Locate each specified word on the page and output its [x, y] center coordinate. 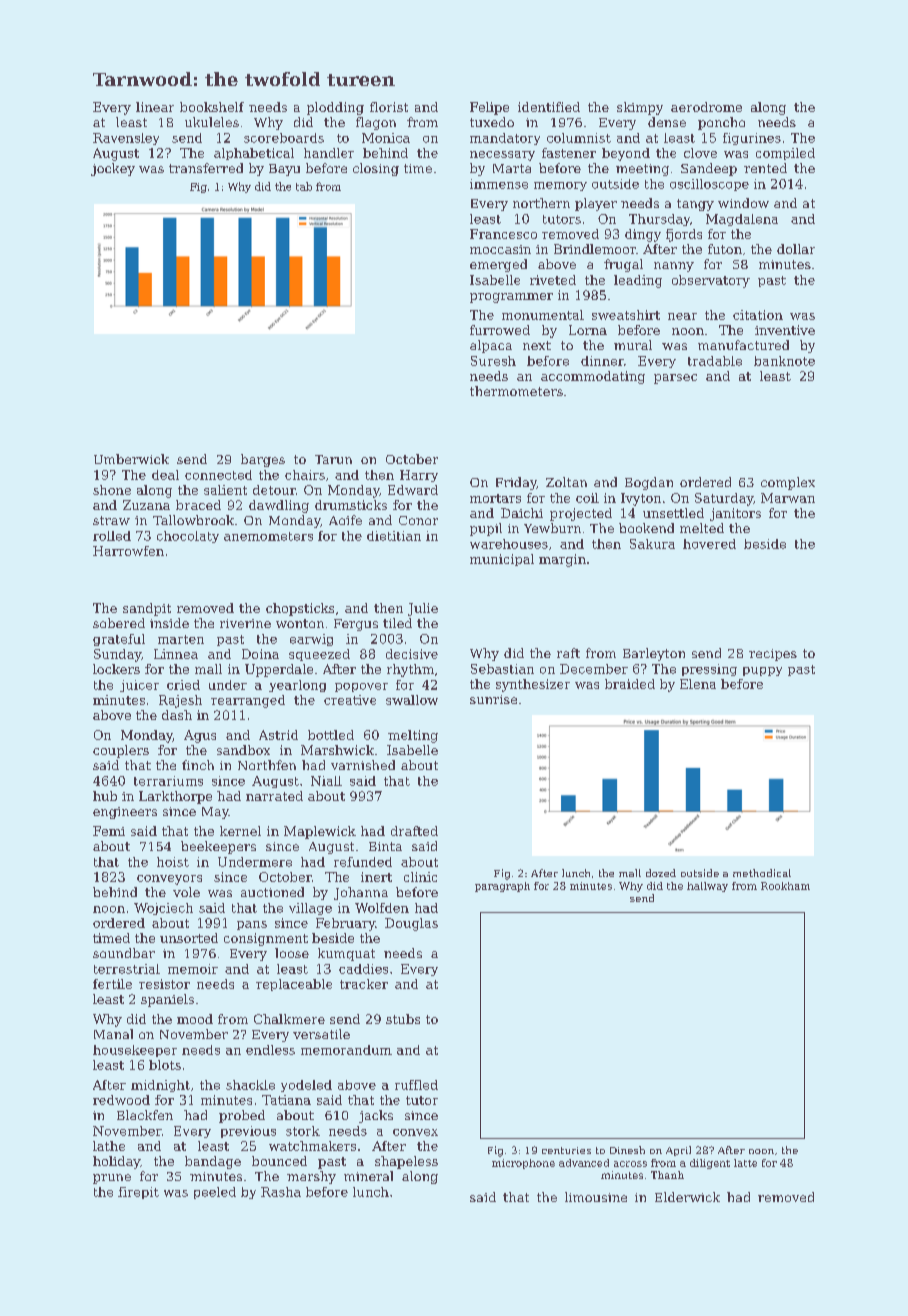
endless [270, 1050]
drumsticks [351, 505]
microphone [523, 1164]
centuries [566, 1150]
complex [788, 483]
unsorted [189, 938]
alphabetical [254, 154]
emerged [498, 265]
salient [225, 490]
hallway [707, 887]
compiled [785, 154]
